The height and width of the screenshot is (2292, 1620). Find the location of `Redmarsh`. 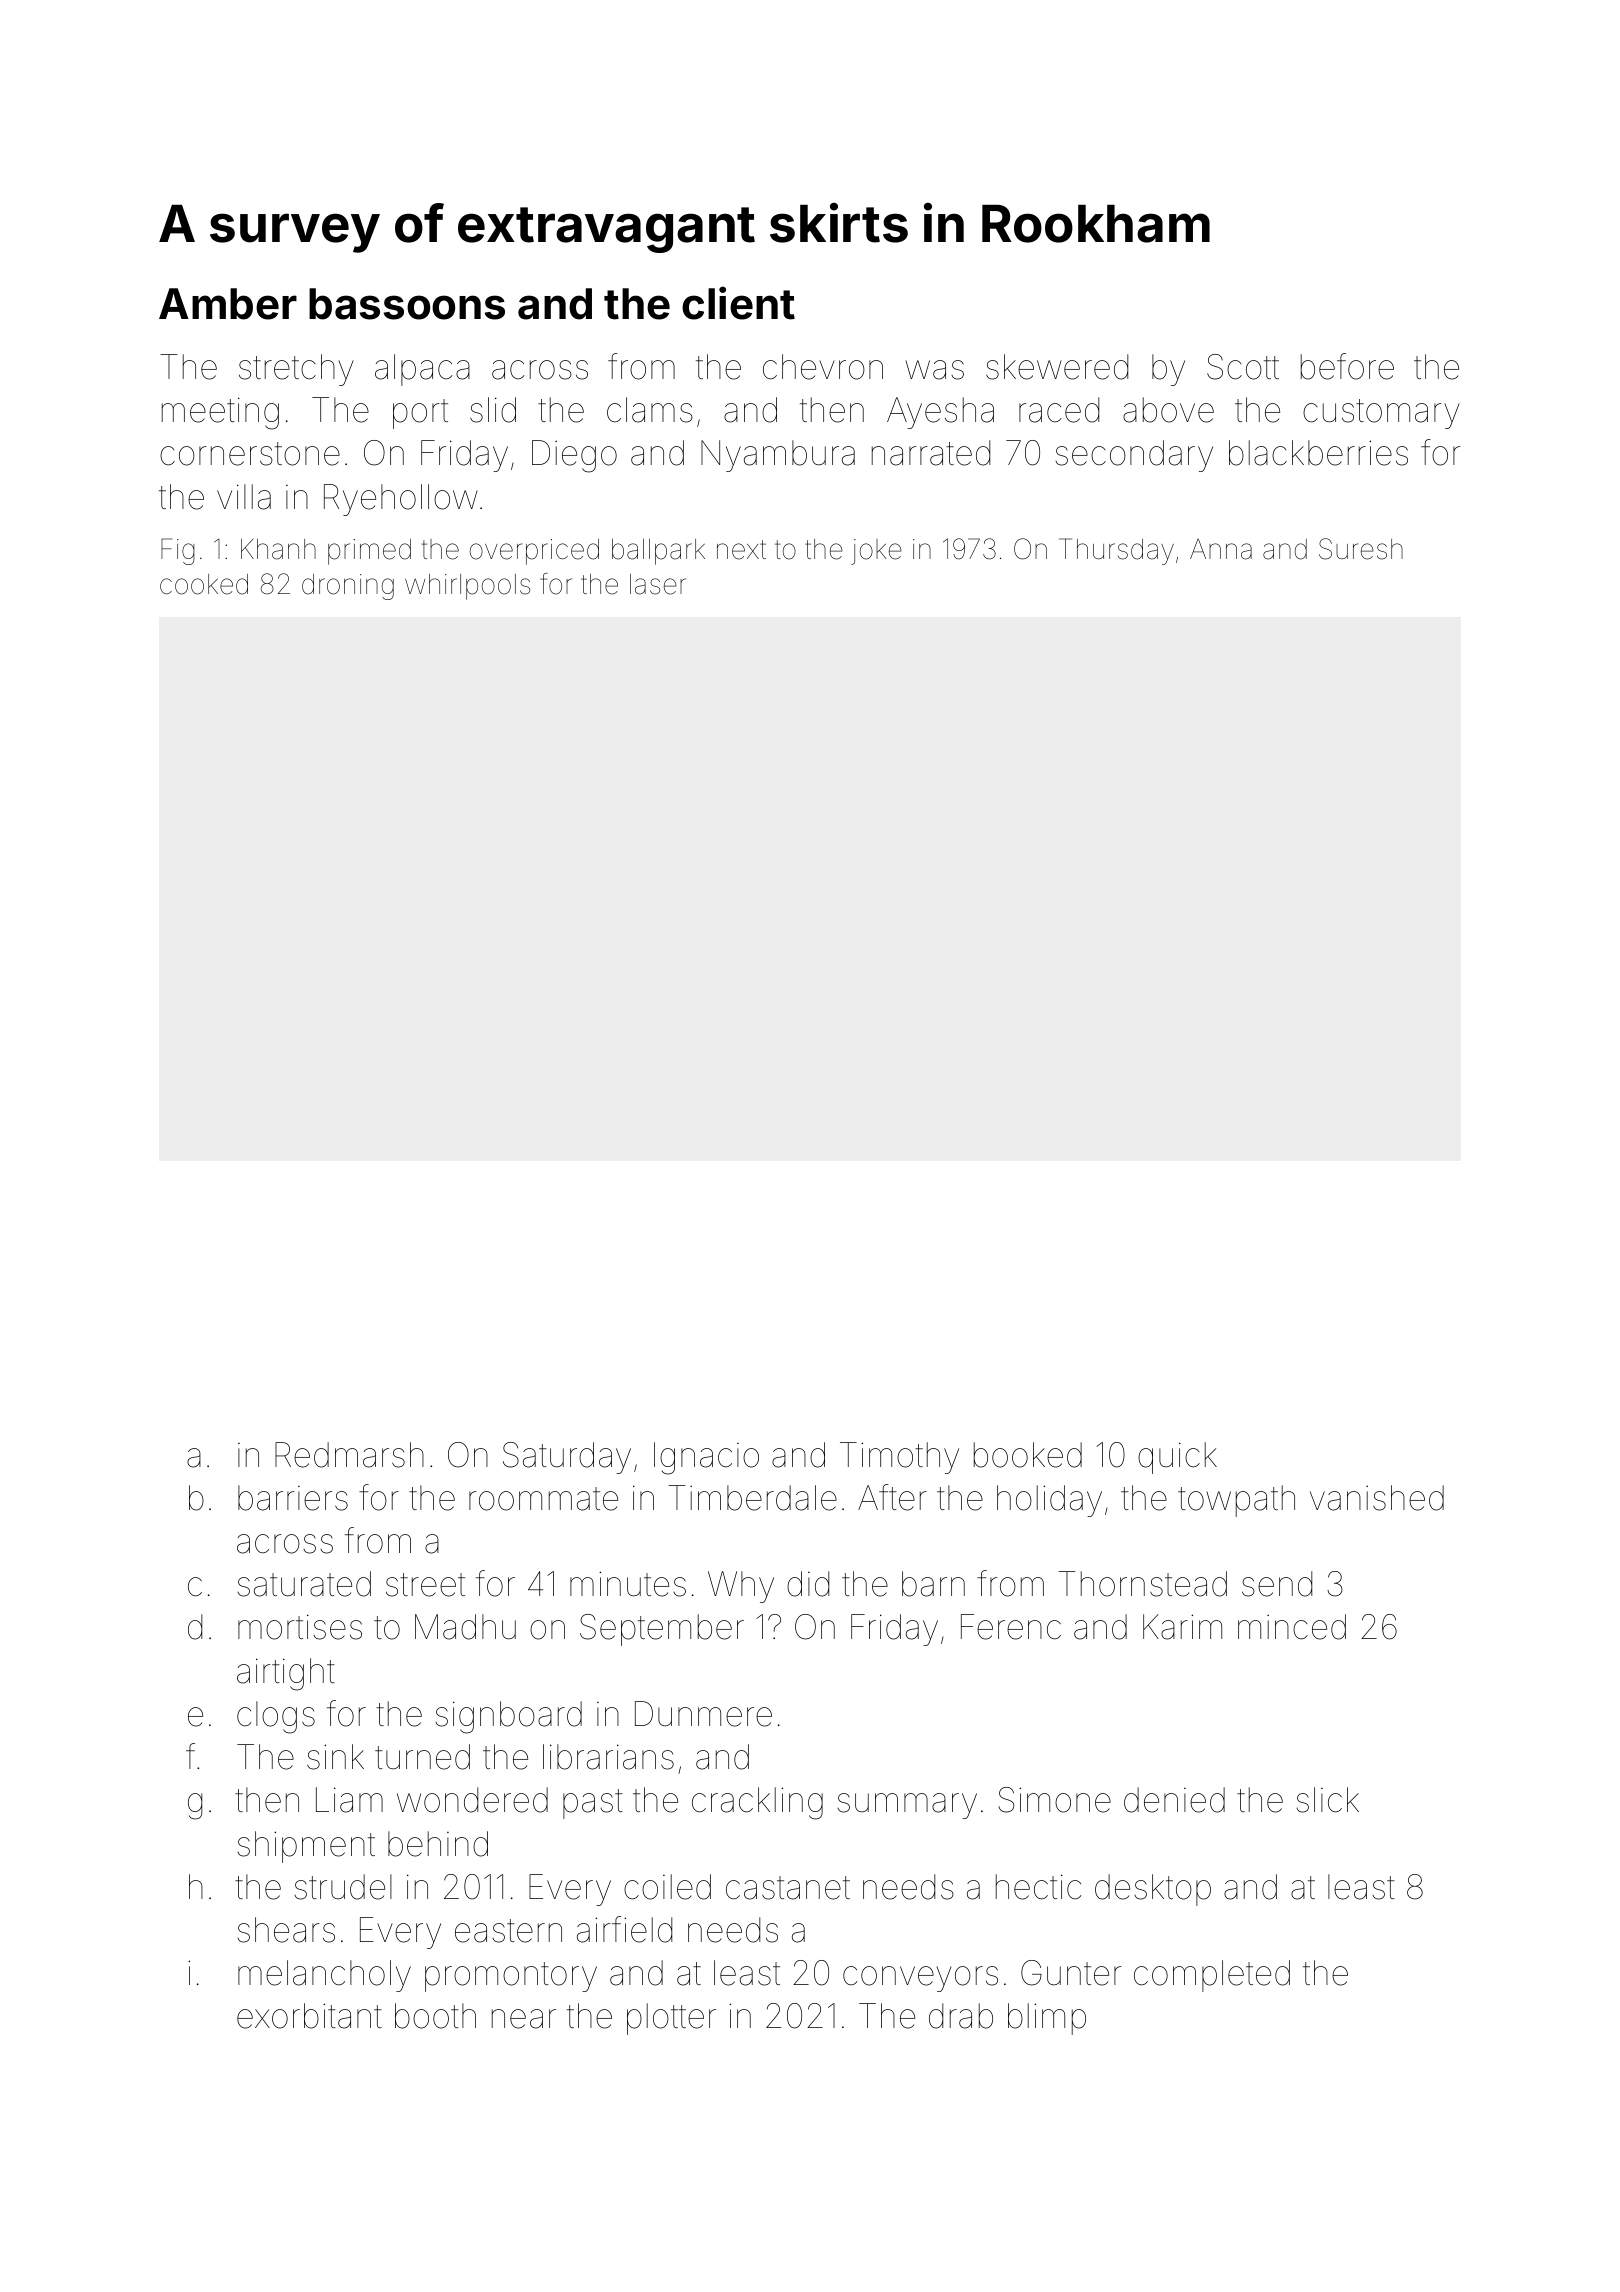

Redmarsh is located at coordinates (349, 1455).
